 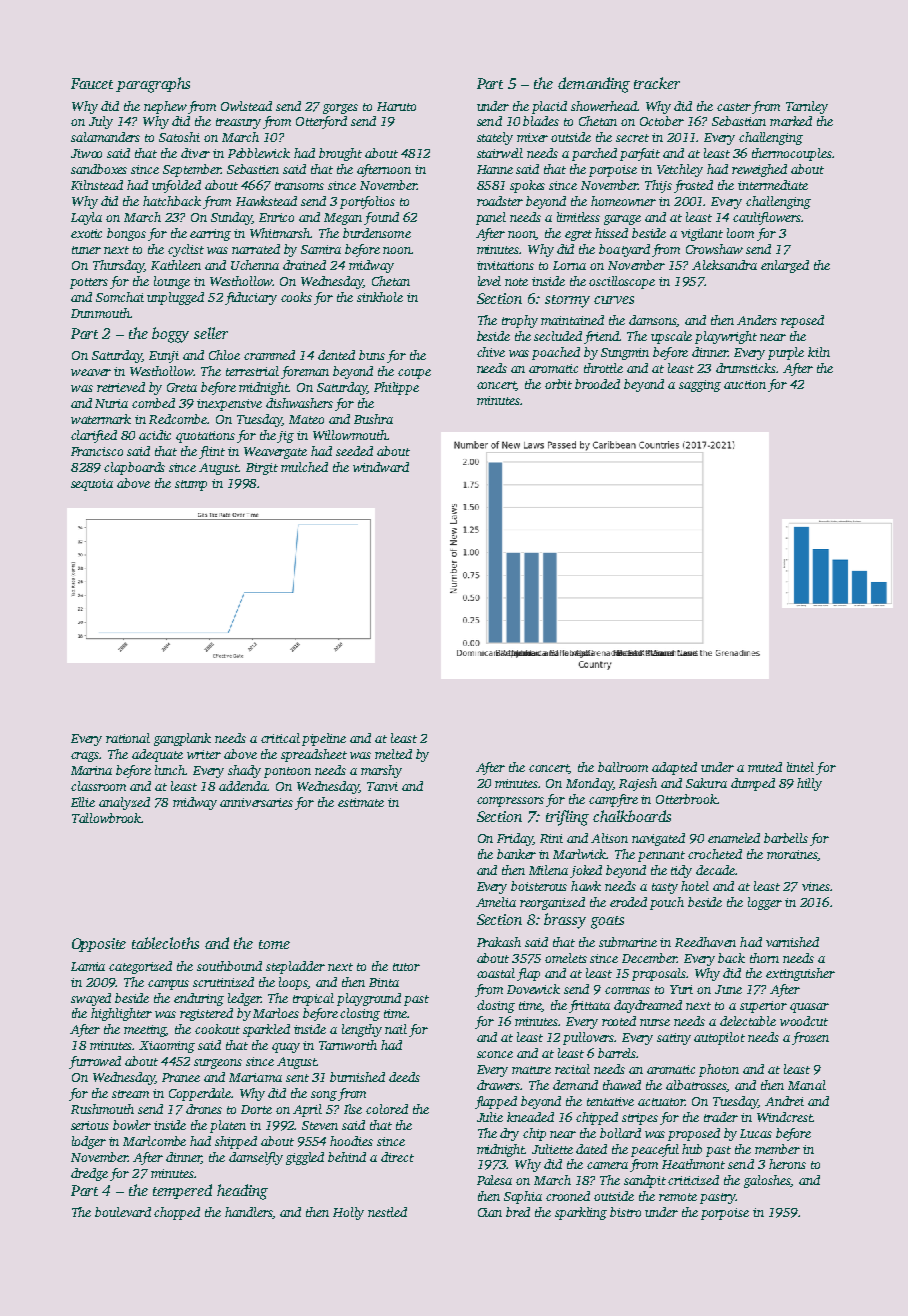 What do you see at coordinates (182, 1191) in the image?
I see `tempered` at bounding box center [182, 1191].
